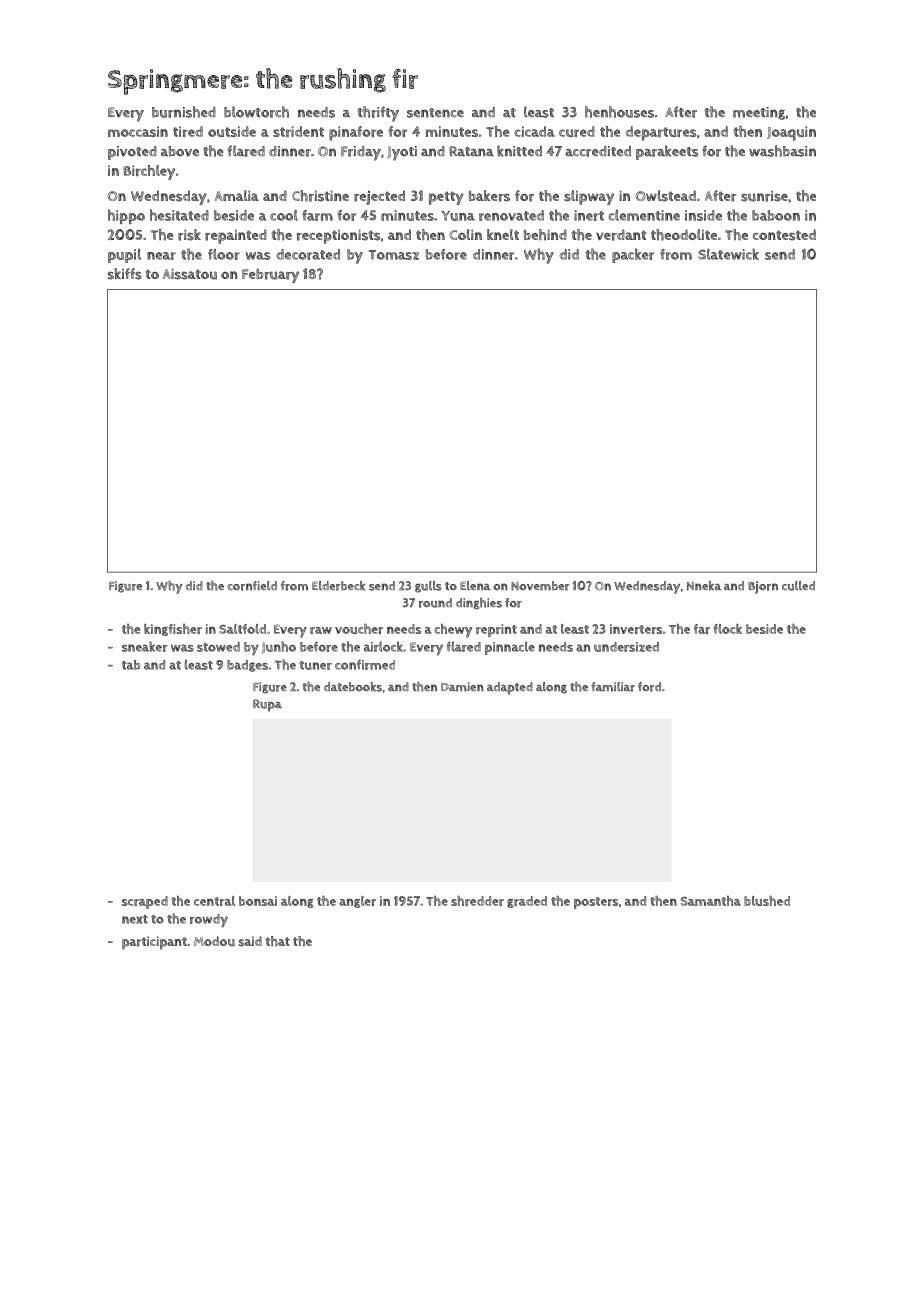  Describe the element at coordinates (784, 235) in the document. I see `contested` at that location.
